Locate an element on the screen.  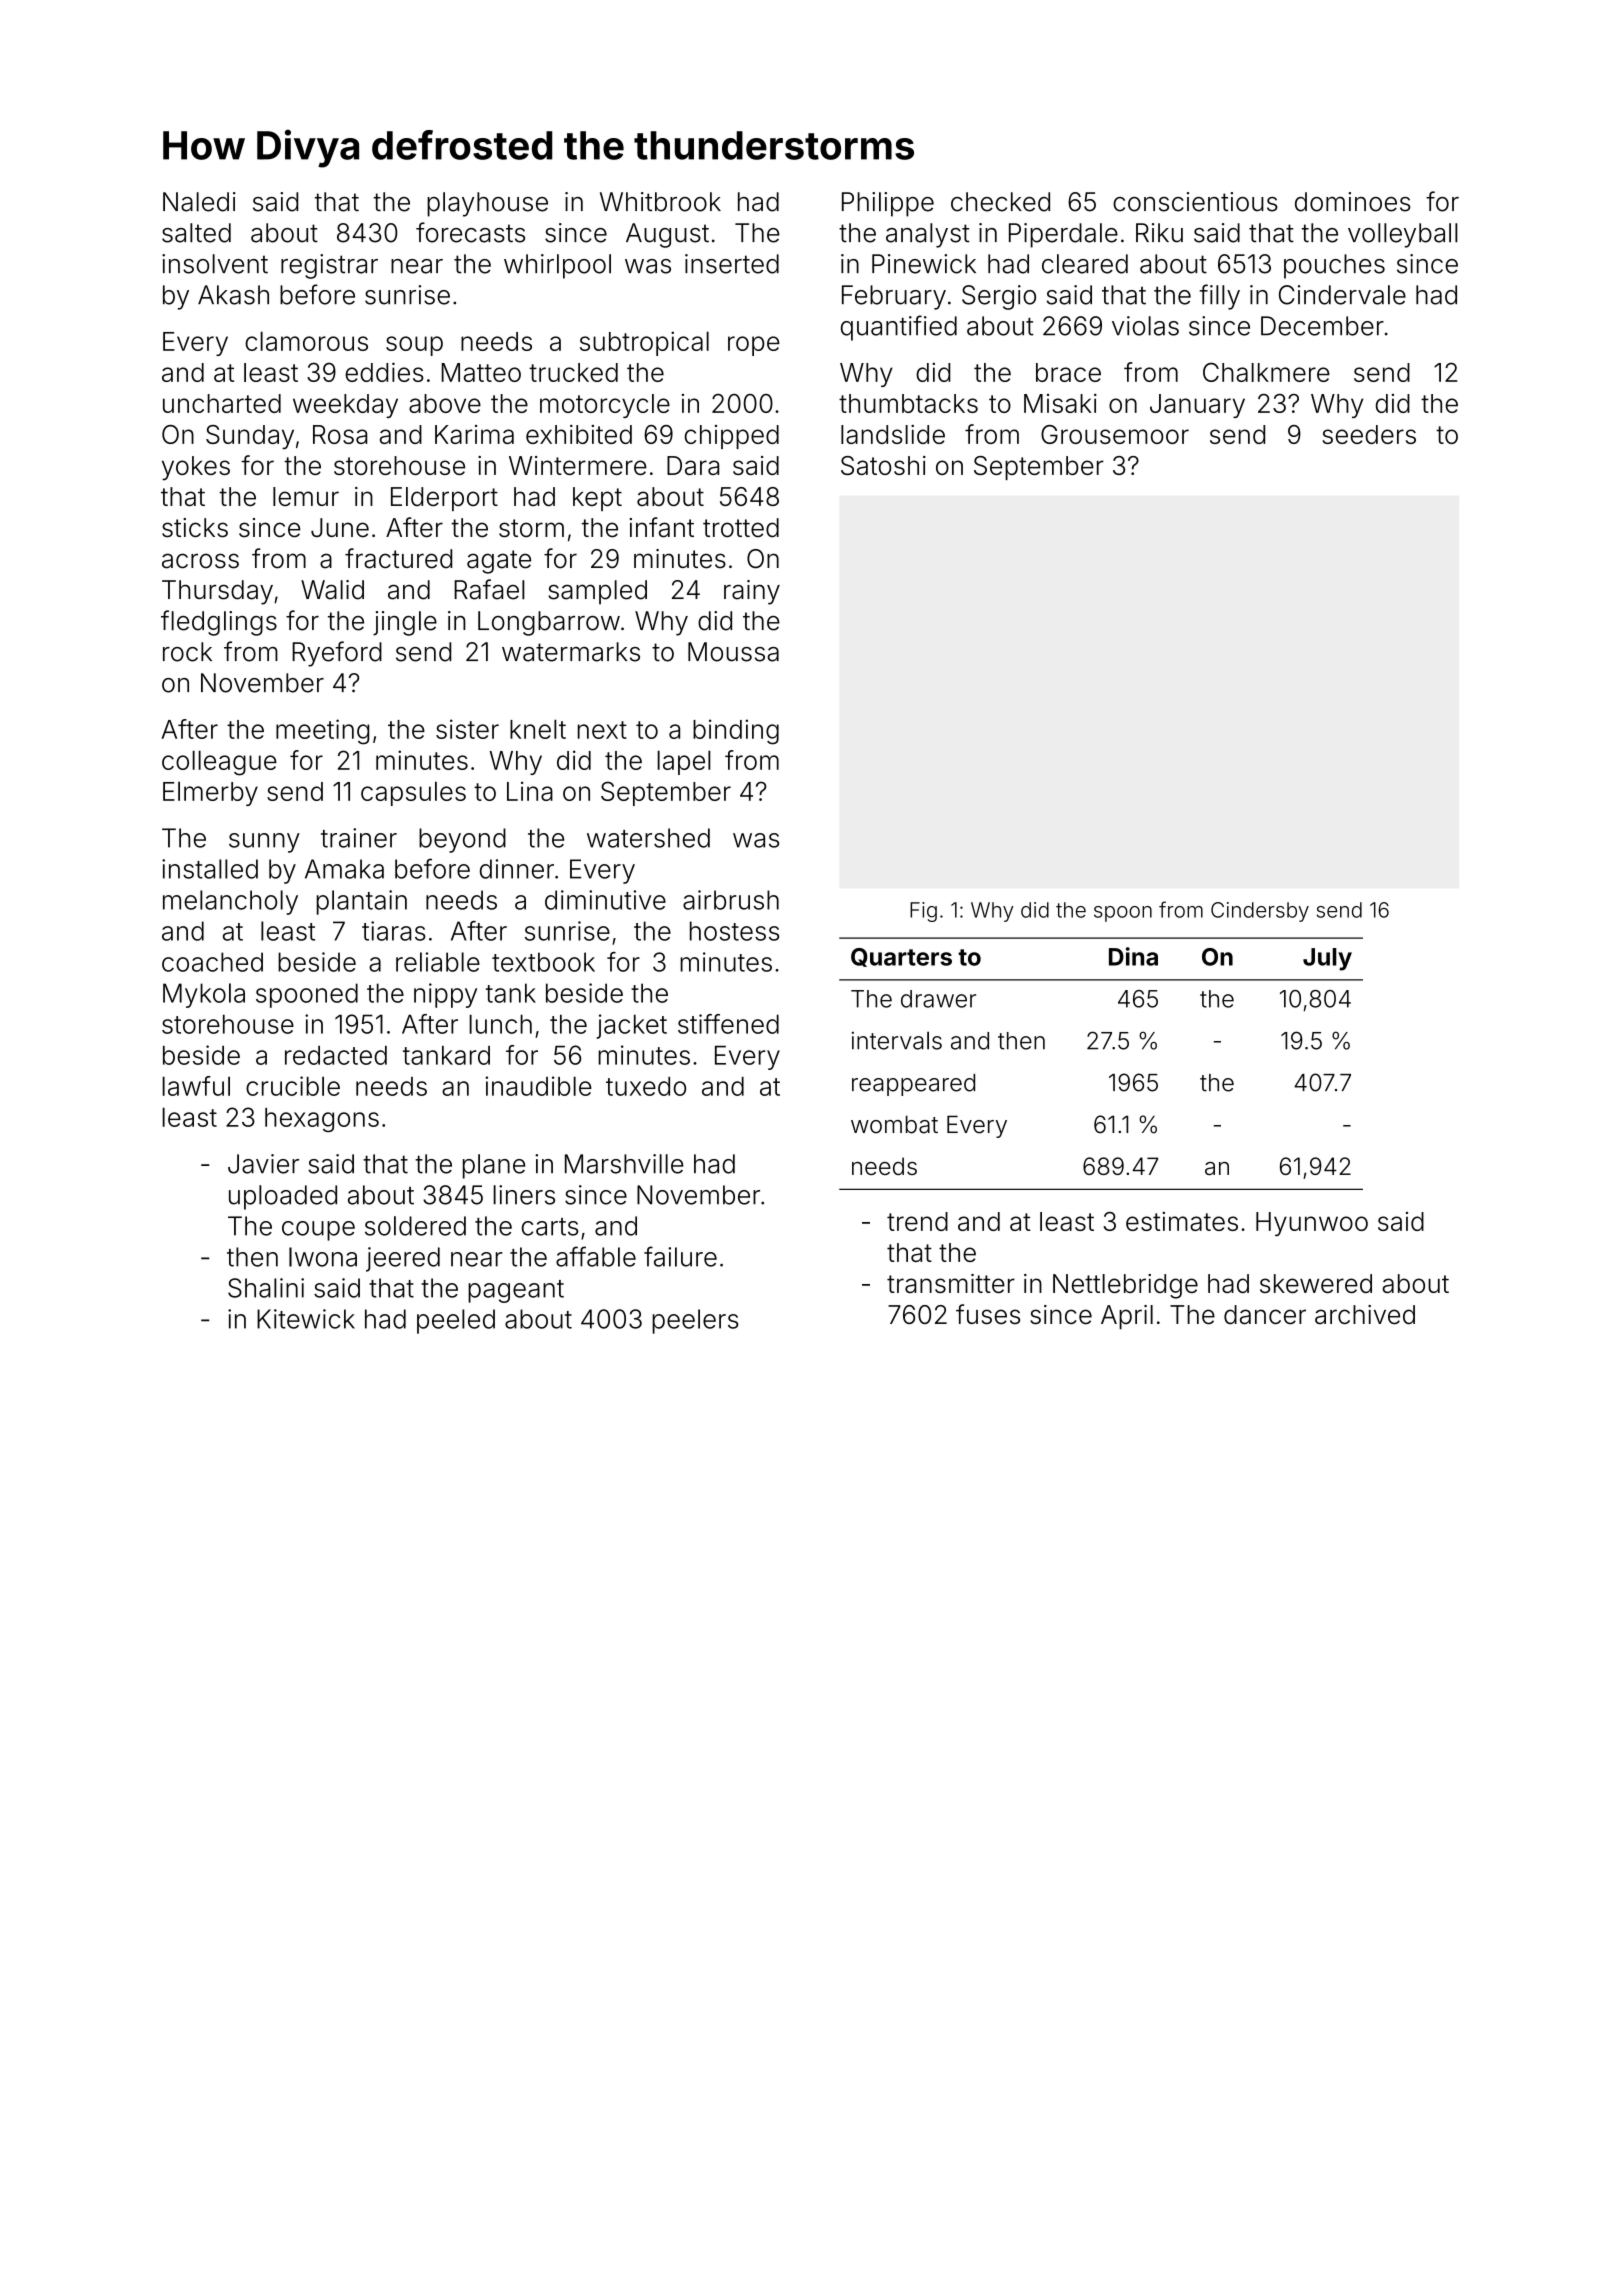
intervals is located at coordinates (897, 1040).
